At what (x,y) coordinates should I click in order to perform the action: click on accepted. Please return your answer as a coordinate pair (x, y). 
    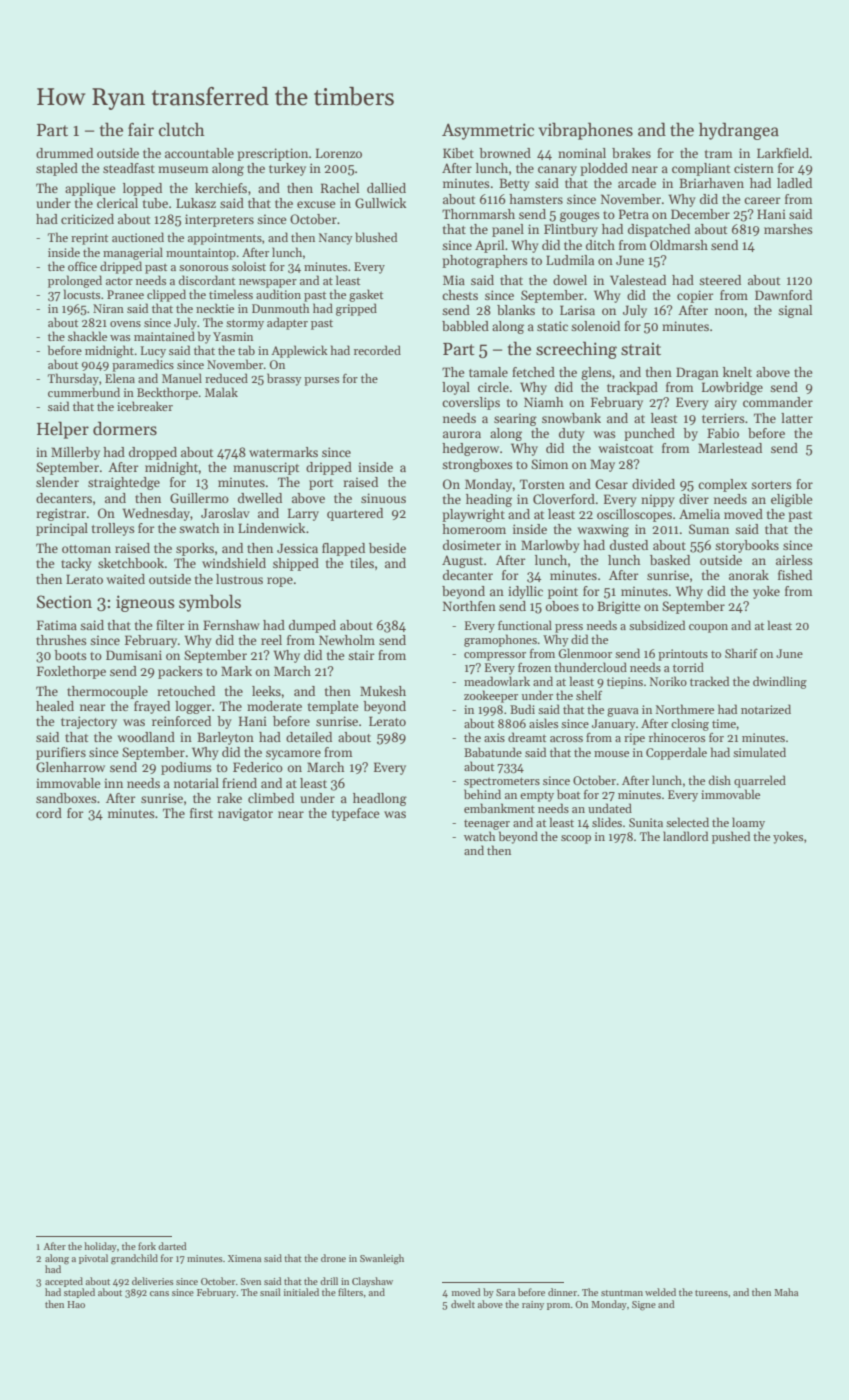
    Looking at the image, I should click on (64, 1282).
